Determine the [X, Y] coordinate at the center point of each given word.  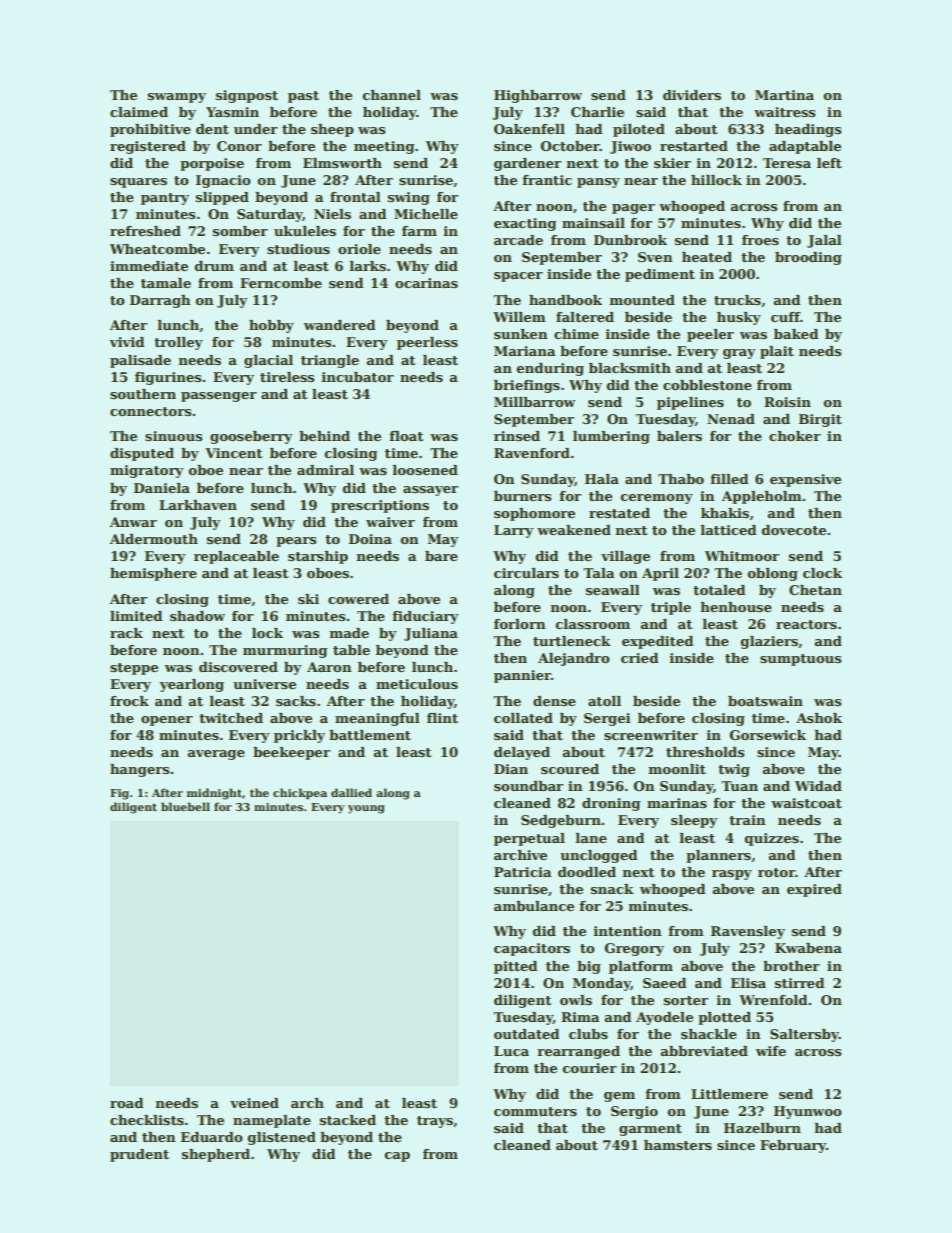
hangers [139, 770]
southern [143, 394]
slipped [222, 198]
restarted [694, 146]
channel [391, 95]
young [366, 809]
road [126, 1103]
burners [522, 496]
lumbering [611, 437]
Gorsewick [768, 735]
